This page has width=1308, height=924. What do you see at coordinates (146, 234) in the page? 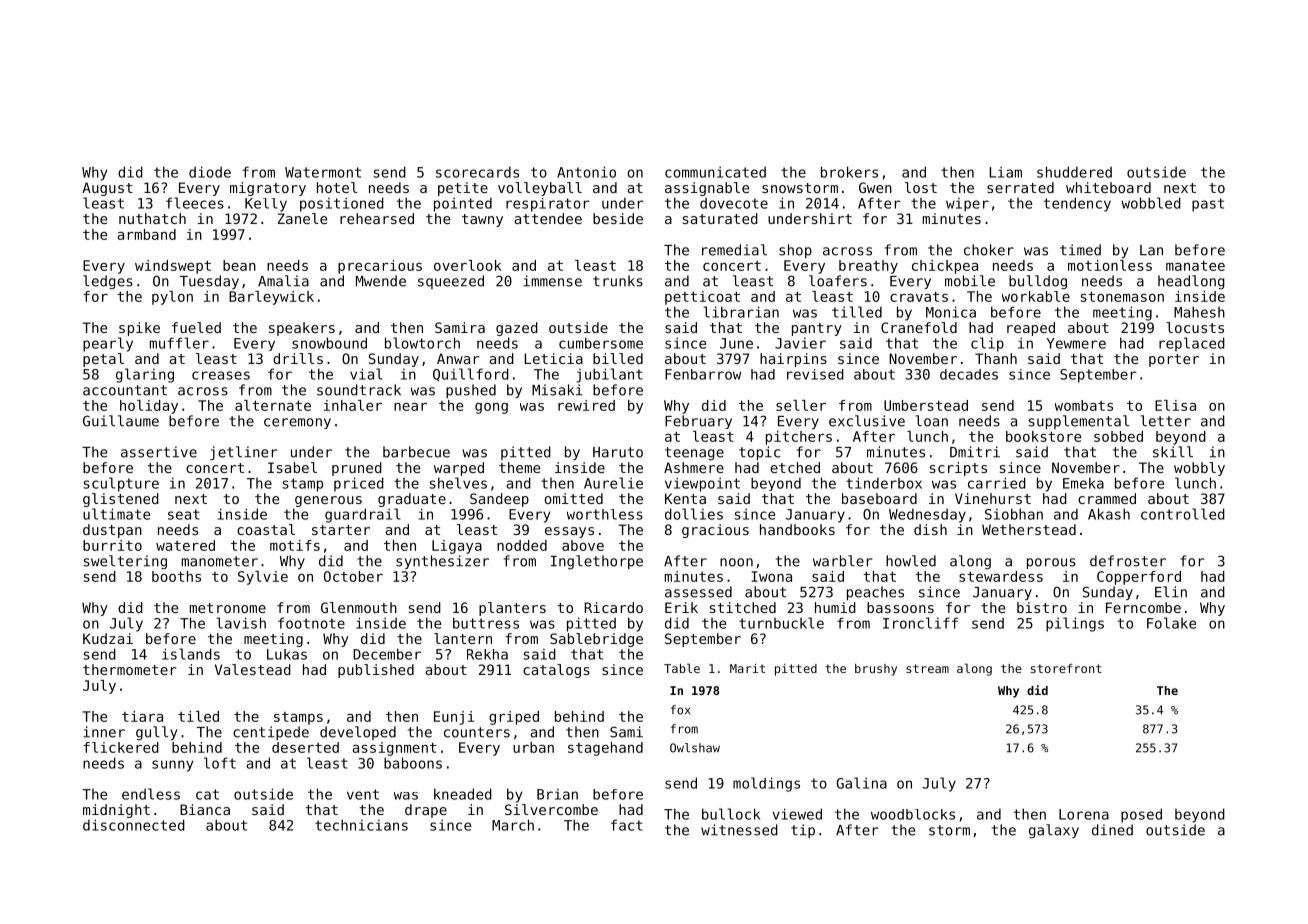
I see `armband` at bounding box center [146, 234].
